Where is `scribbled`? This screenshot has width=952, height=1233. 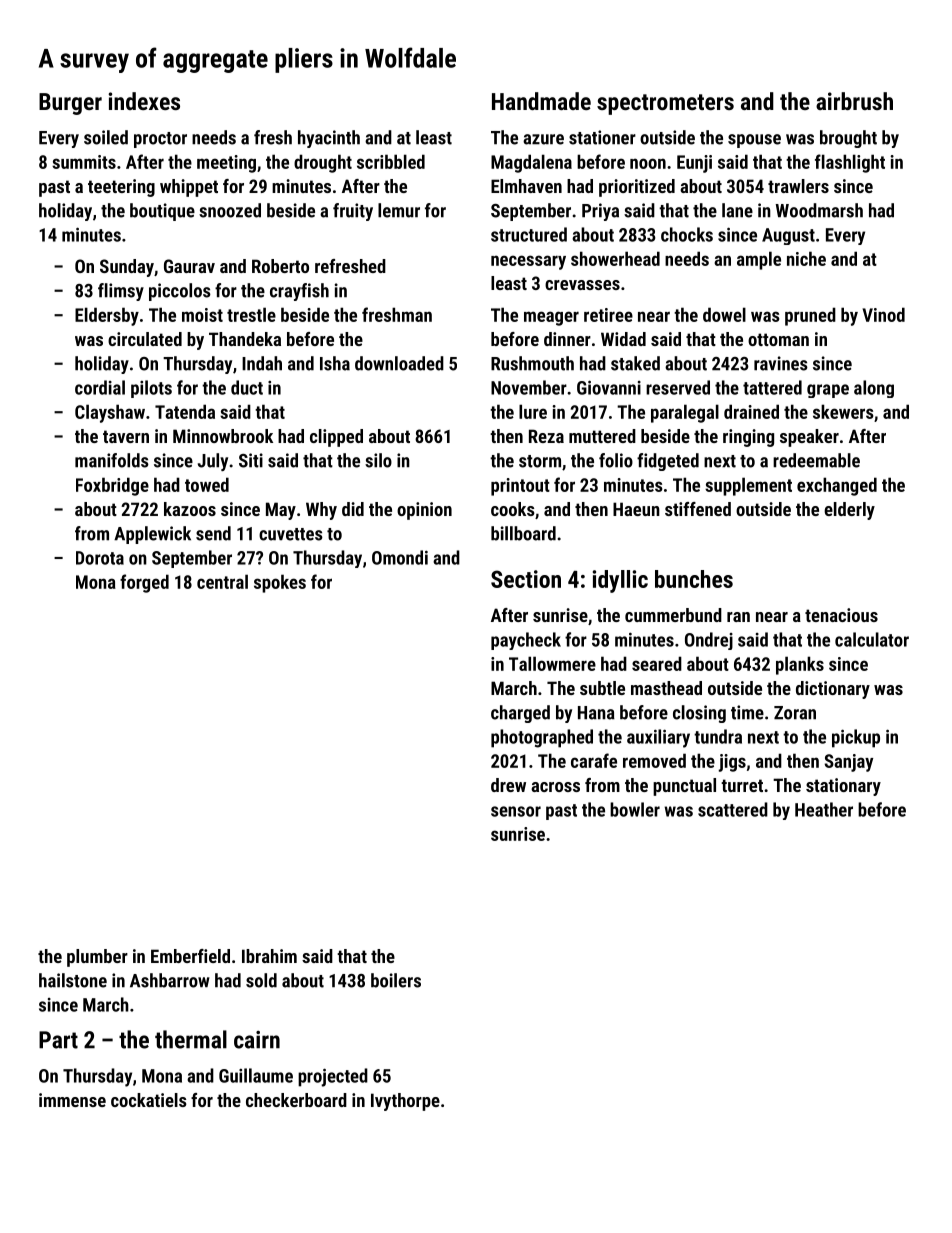
scribbled is located at coordinates (391, 161).
